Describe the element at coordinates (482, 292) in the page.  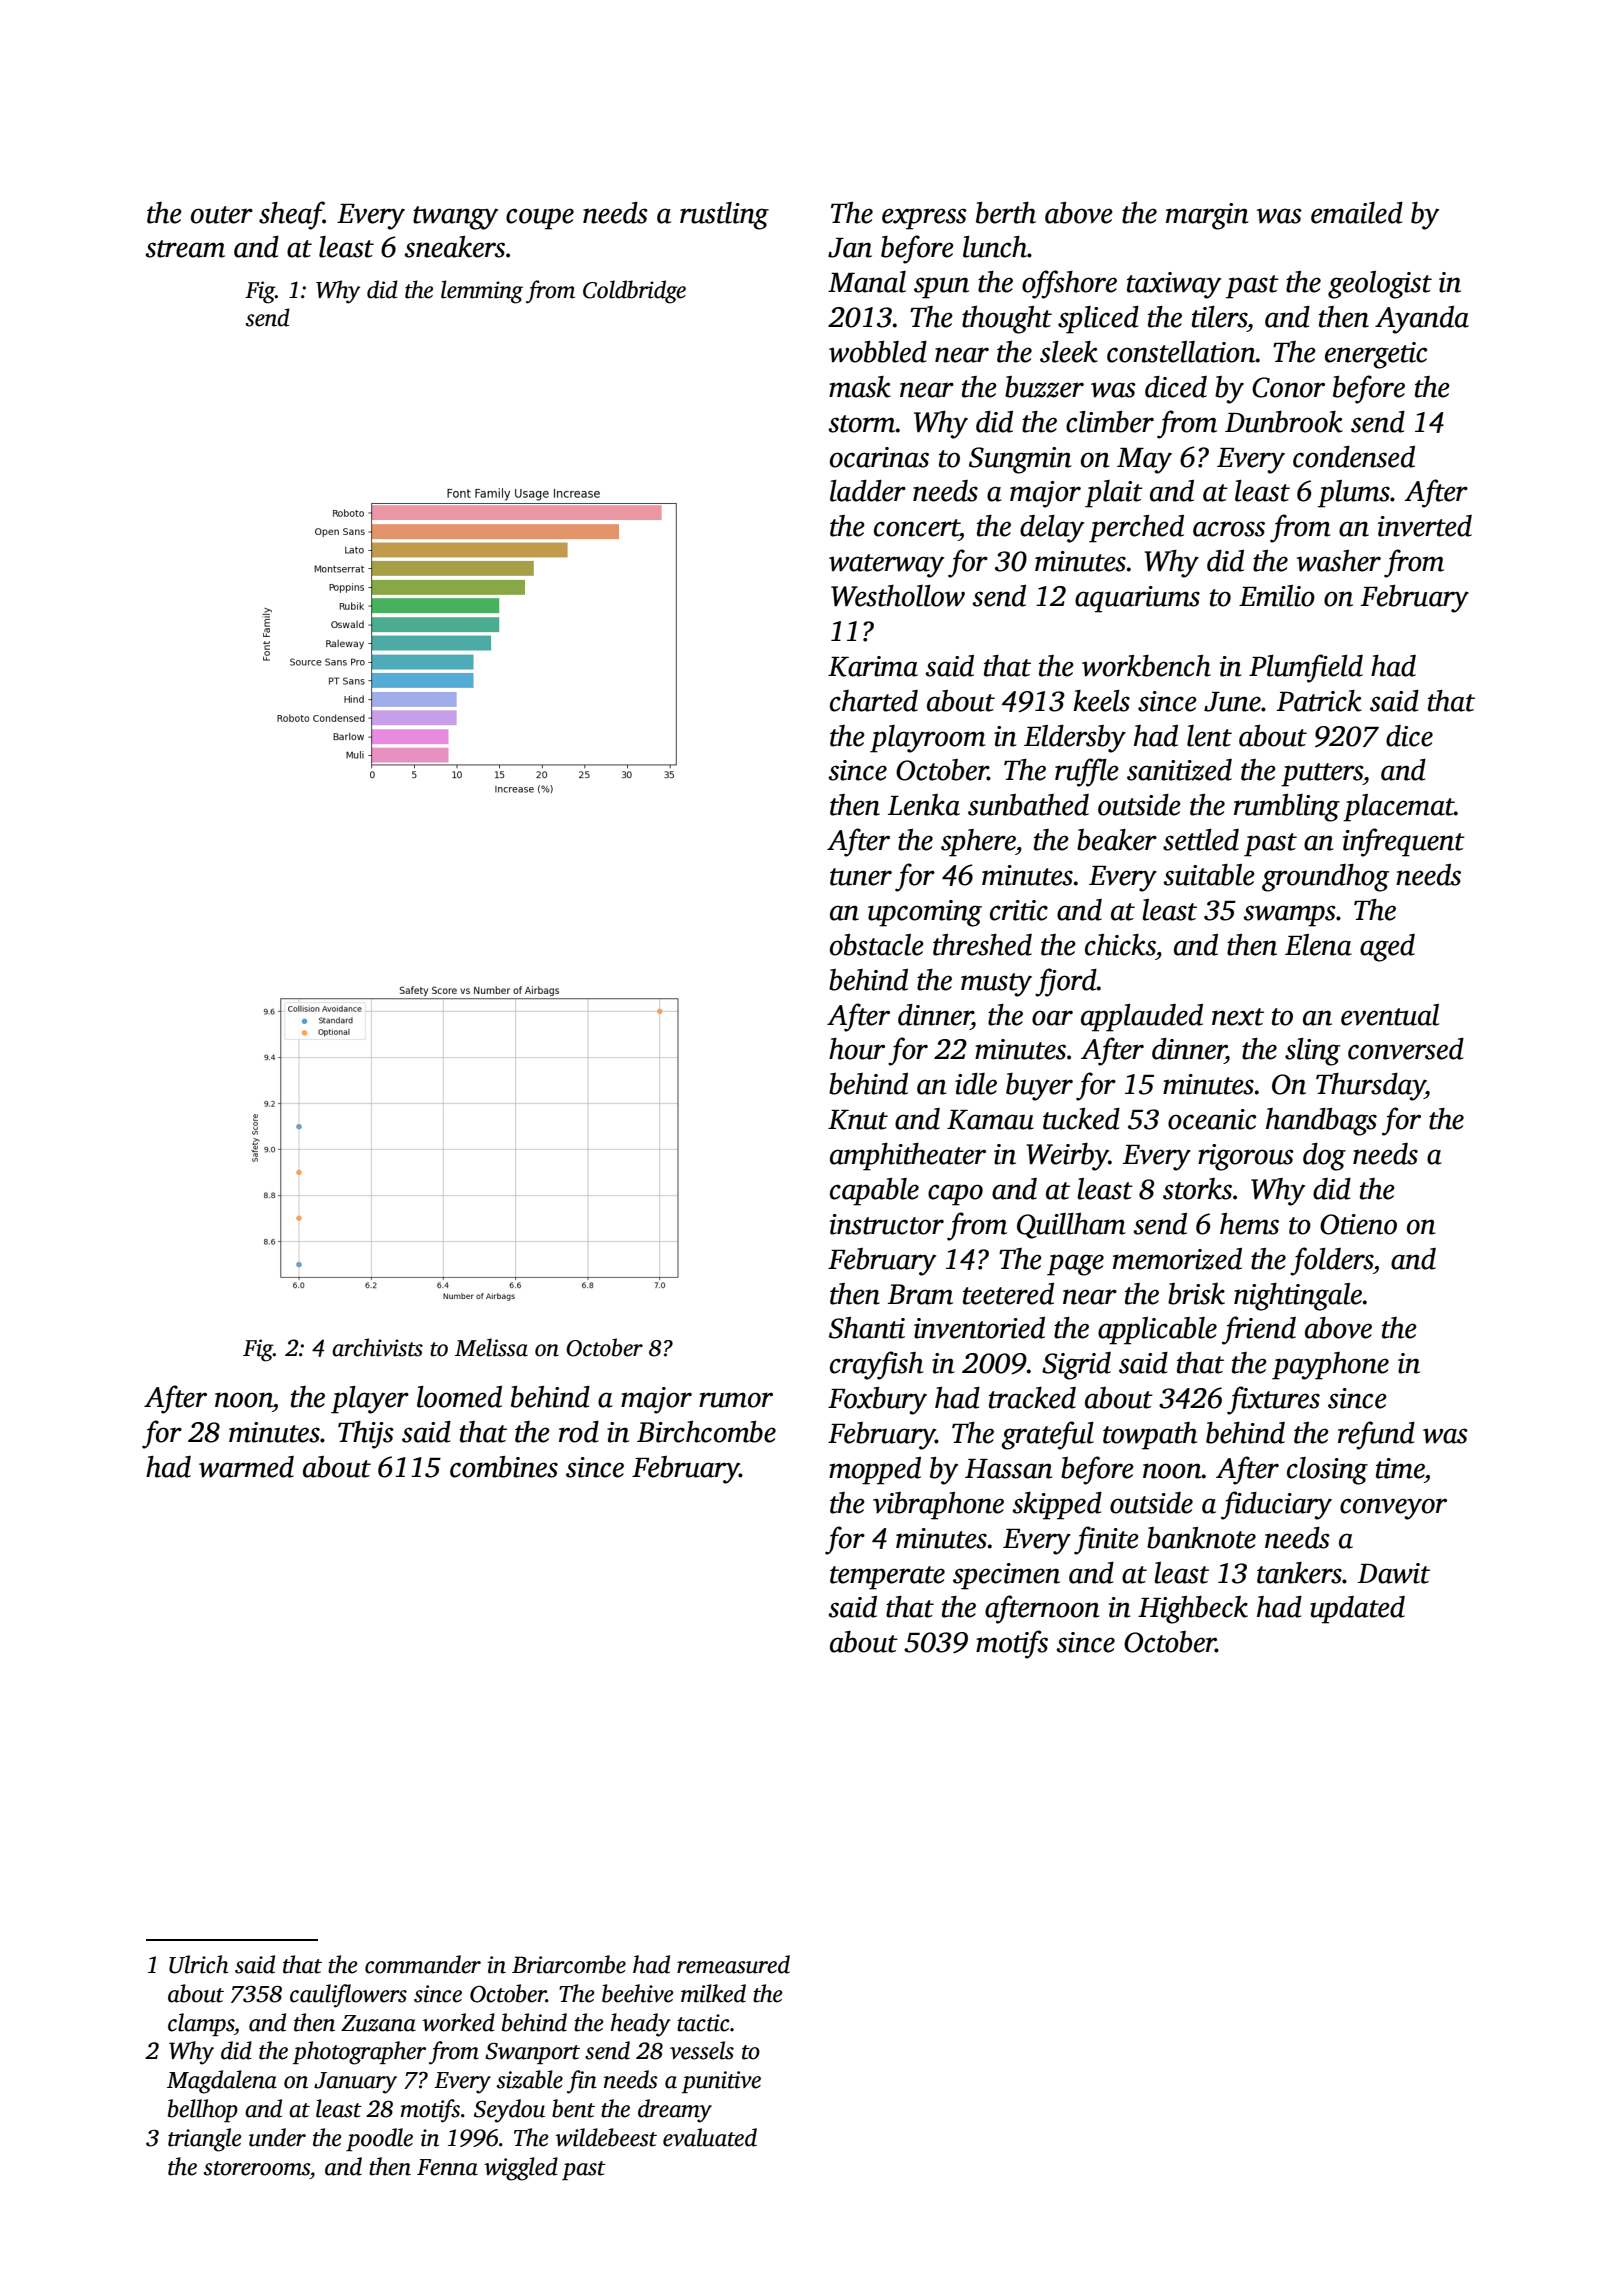
I see `lemming` at that location.
